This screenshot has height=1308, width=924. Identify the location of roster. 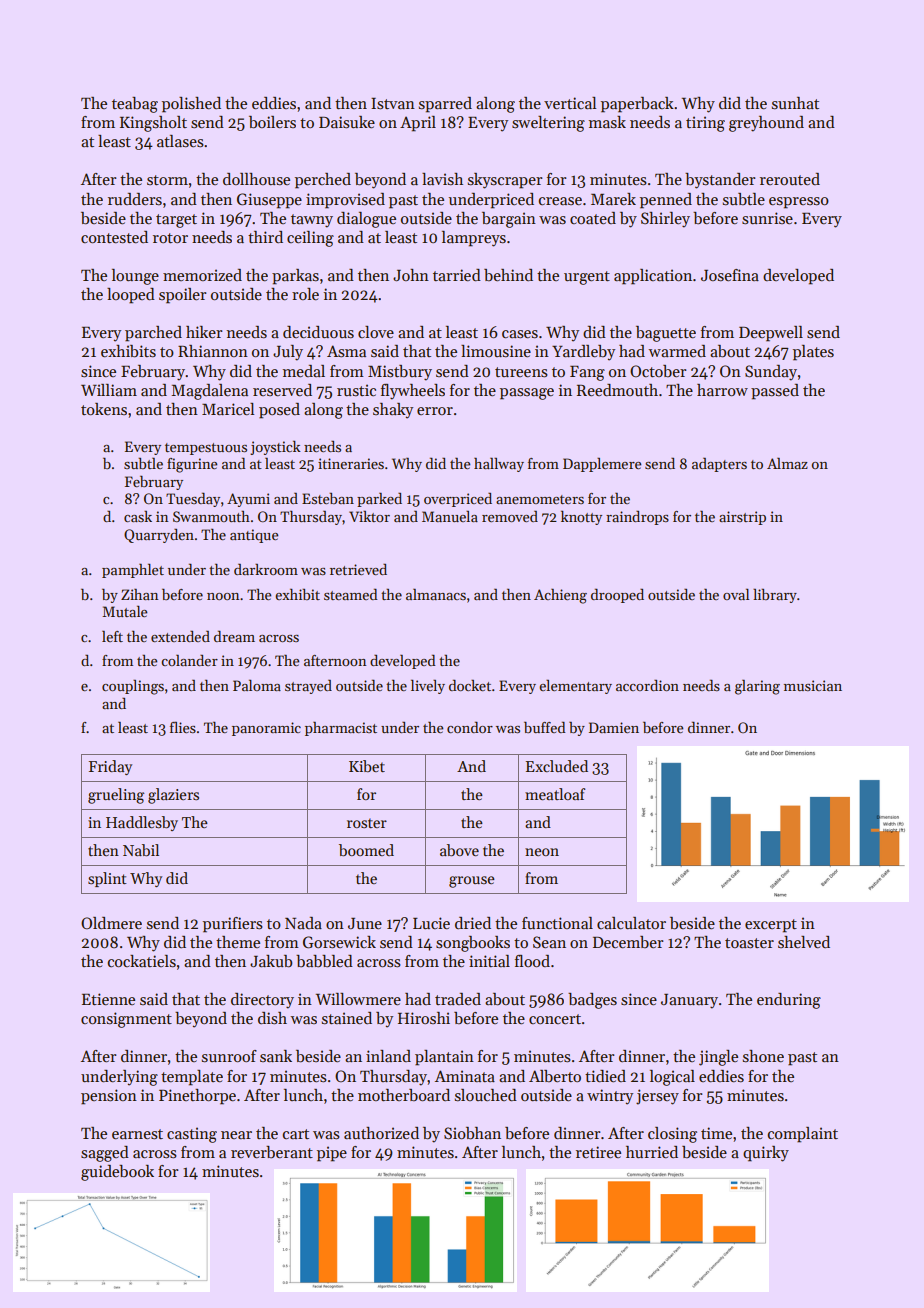
(367, 823).
